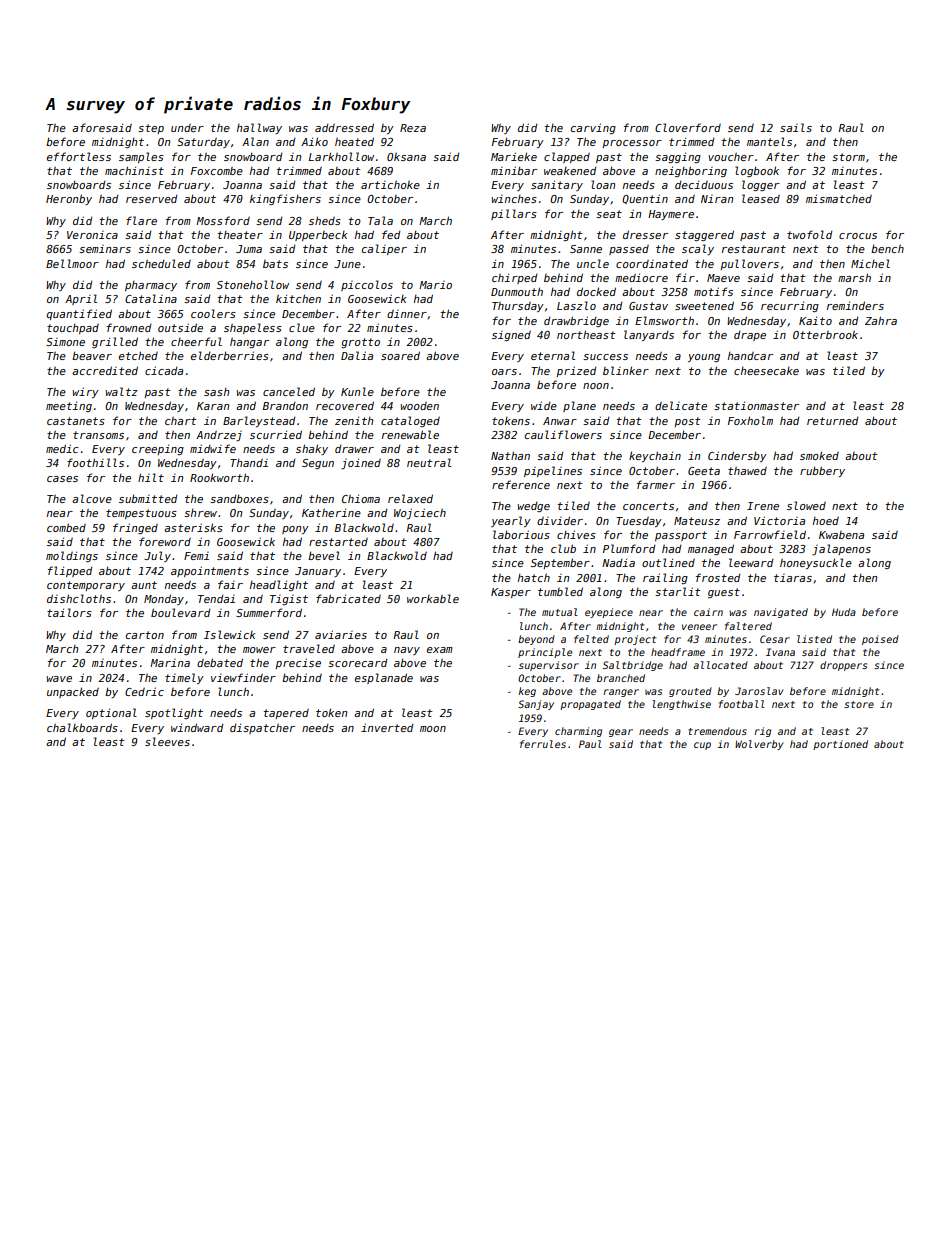 Image resolution: width=952 pixels, height=1233 pixels. Describe the element at coordinates (704, 235) in the document. I see `staggered` at that location.
